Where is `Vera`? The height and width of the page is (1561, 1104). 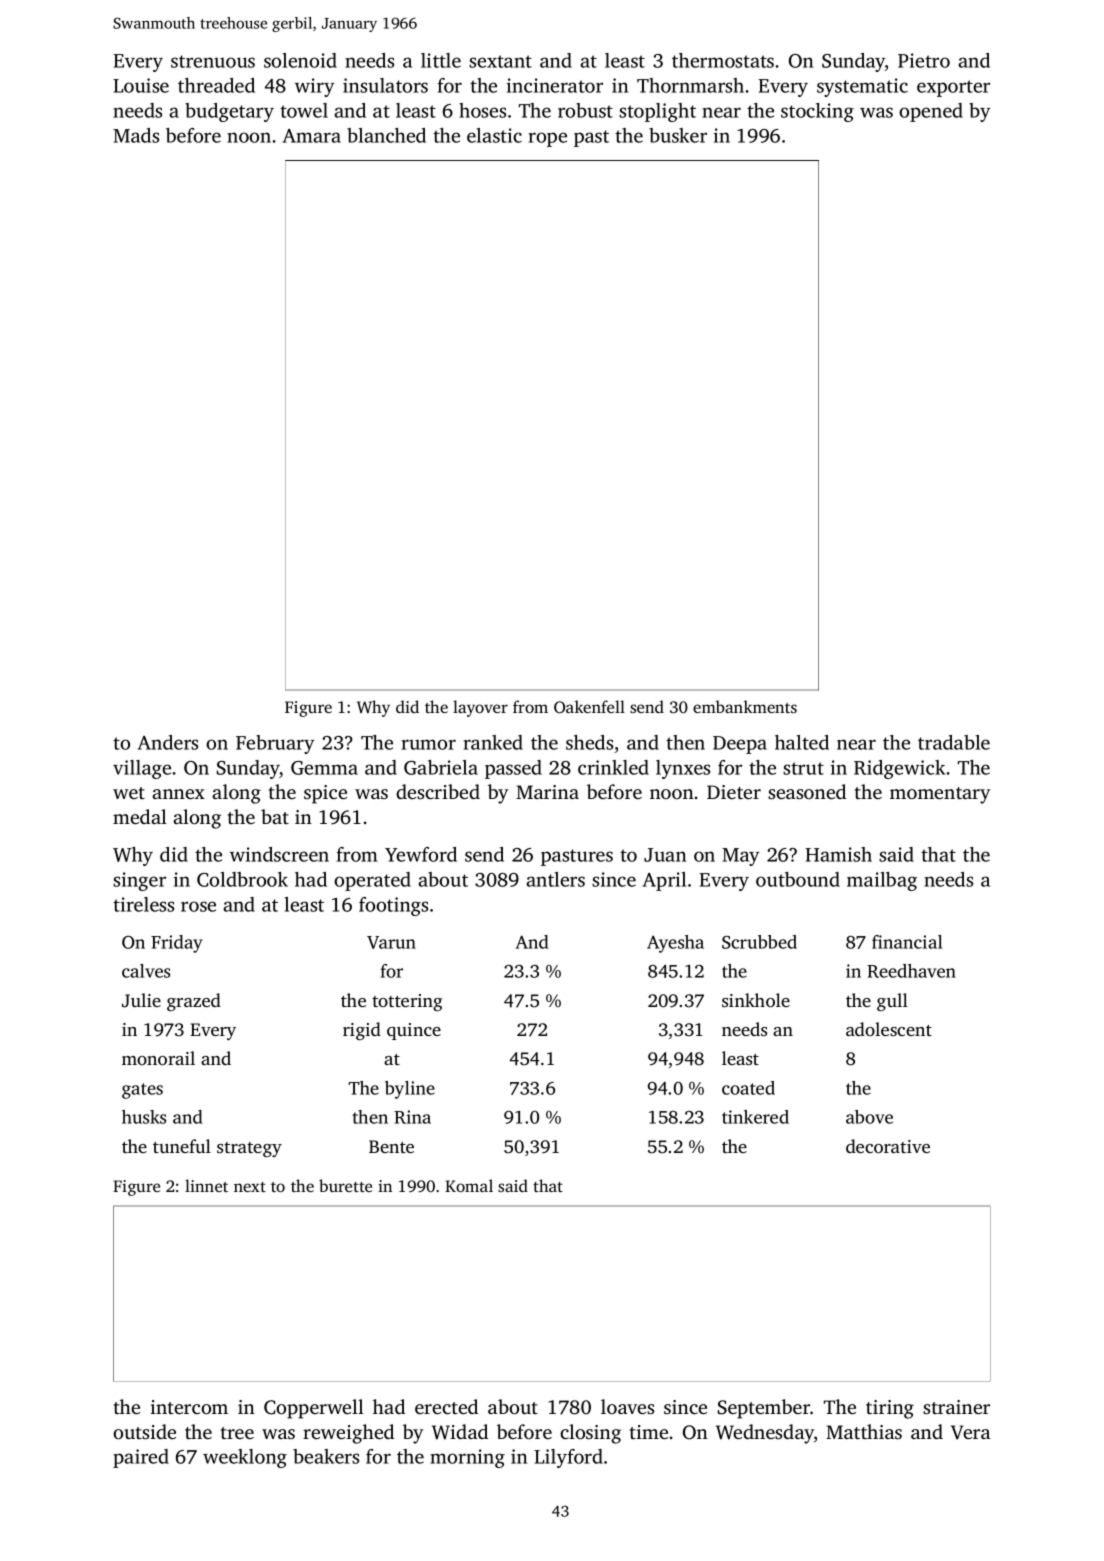
Vera is located at coordinates (970, 1432).
